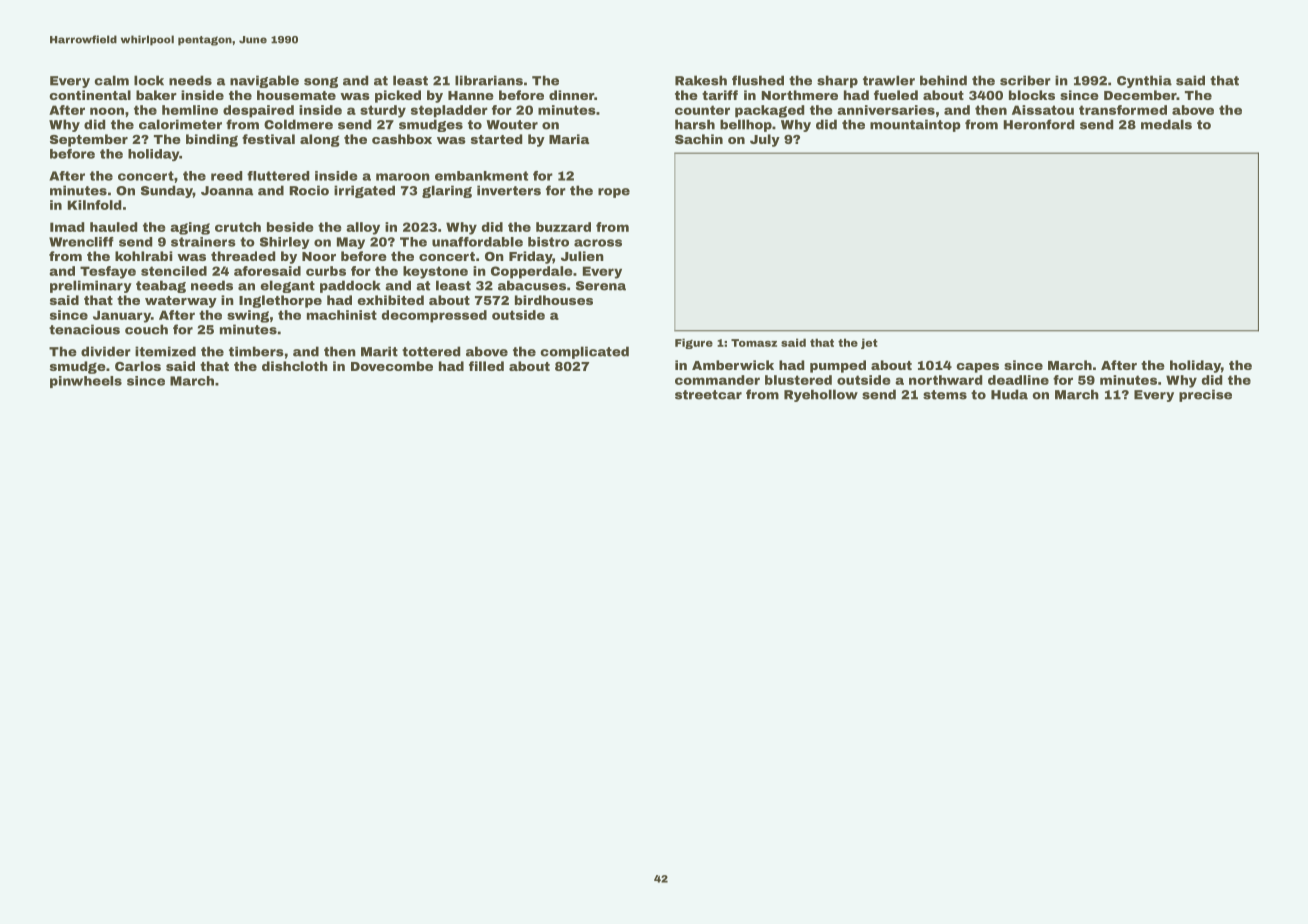  What do you see at coordinates (86, 382) in the page?
I see `pinwheels` at bounding box center [86, 382].
